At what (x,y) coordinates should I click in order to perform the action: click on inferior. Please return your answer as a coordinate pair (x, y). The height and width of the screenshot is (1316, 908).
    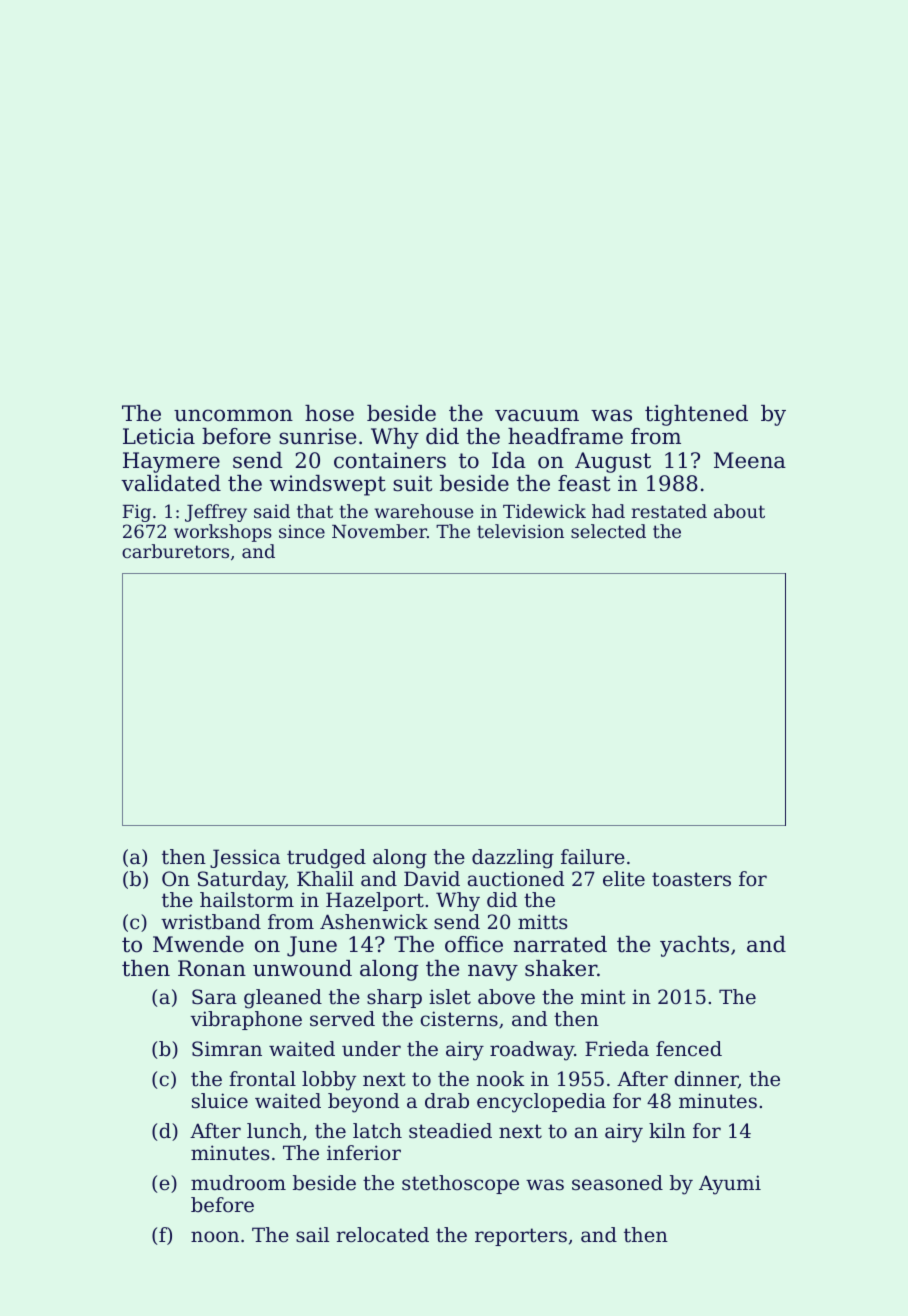
    Looking at the image, I should click on (364, 1153).
